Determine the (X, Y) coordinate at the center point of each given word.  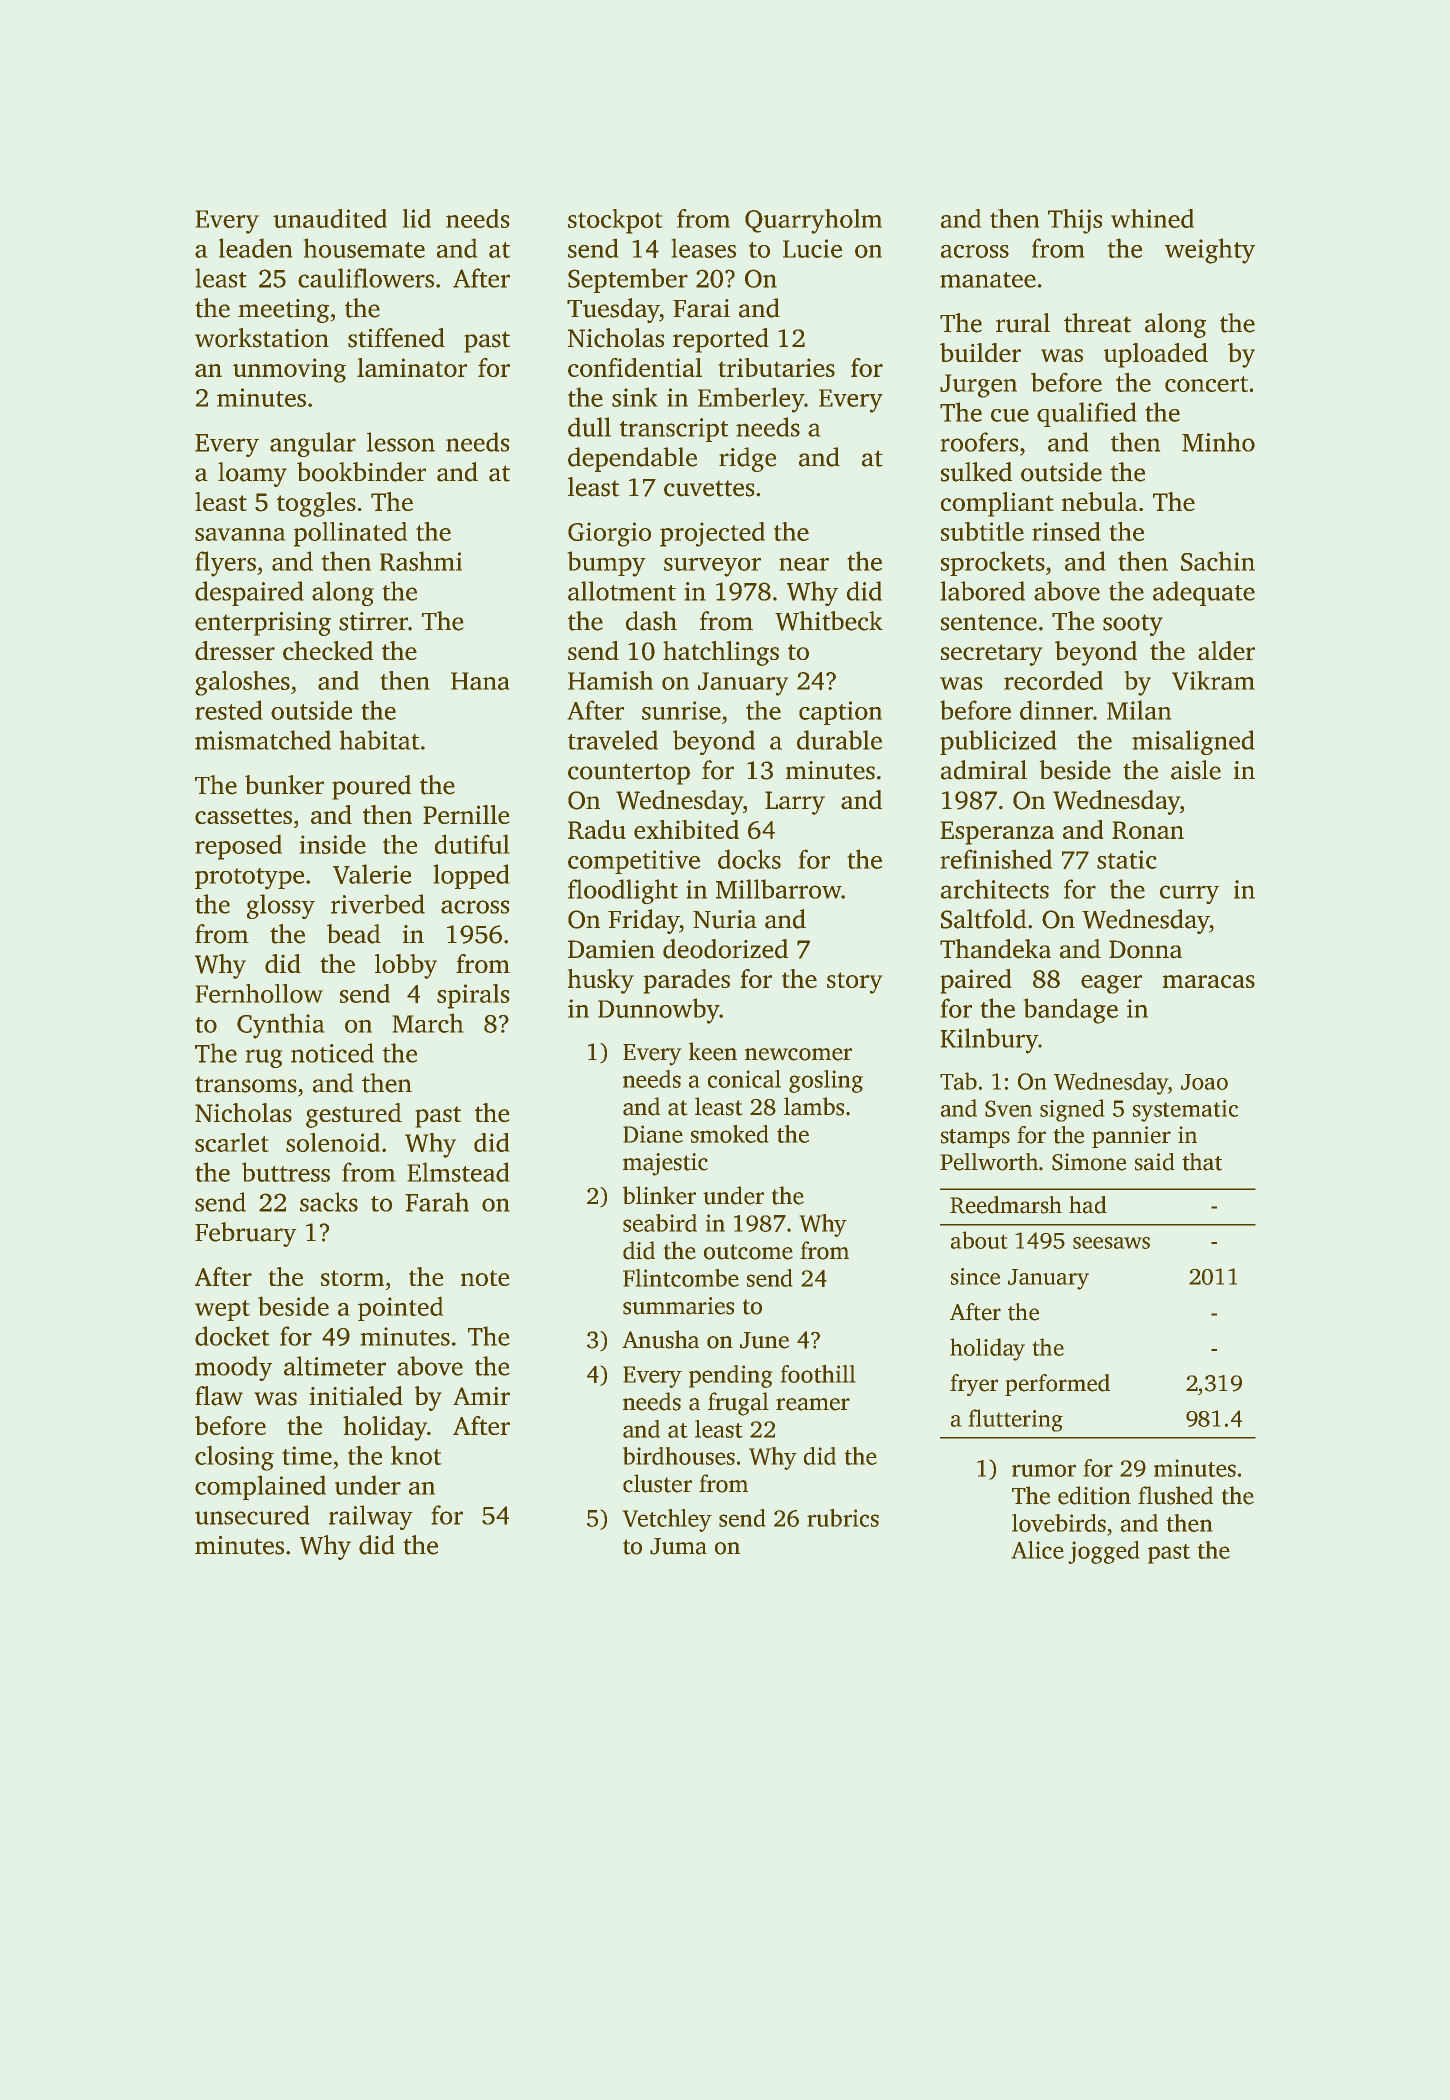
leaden (255, 248)
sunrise (681, 710)
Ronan (1148, 830)
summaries (678, 1306)
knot (416, 1455)
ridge (747, 459)
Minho (1218, 442)
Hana (480, 681)
